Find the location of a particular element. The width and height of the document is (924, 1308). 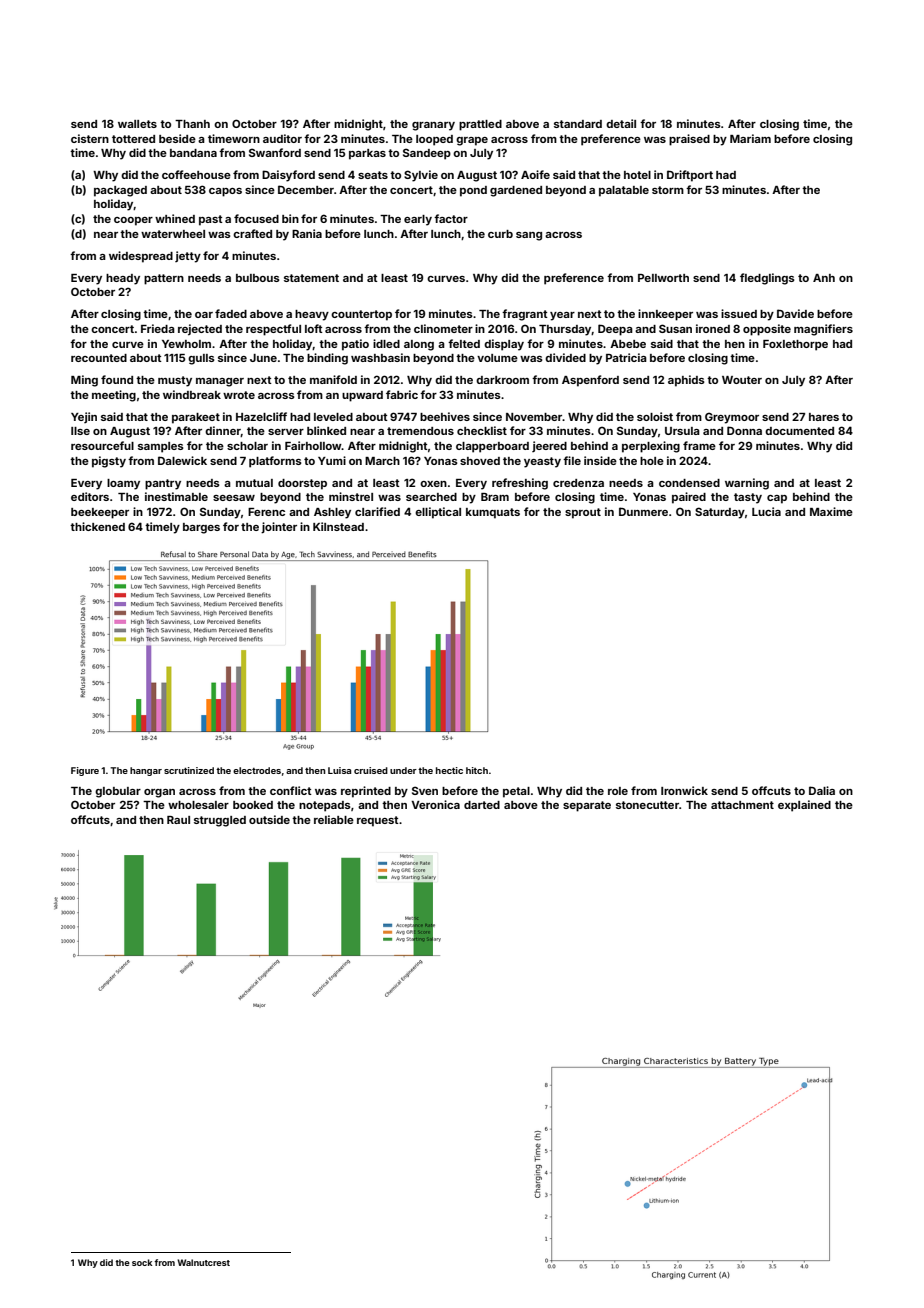

minstrel is located at coordinates (351, 496).
